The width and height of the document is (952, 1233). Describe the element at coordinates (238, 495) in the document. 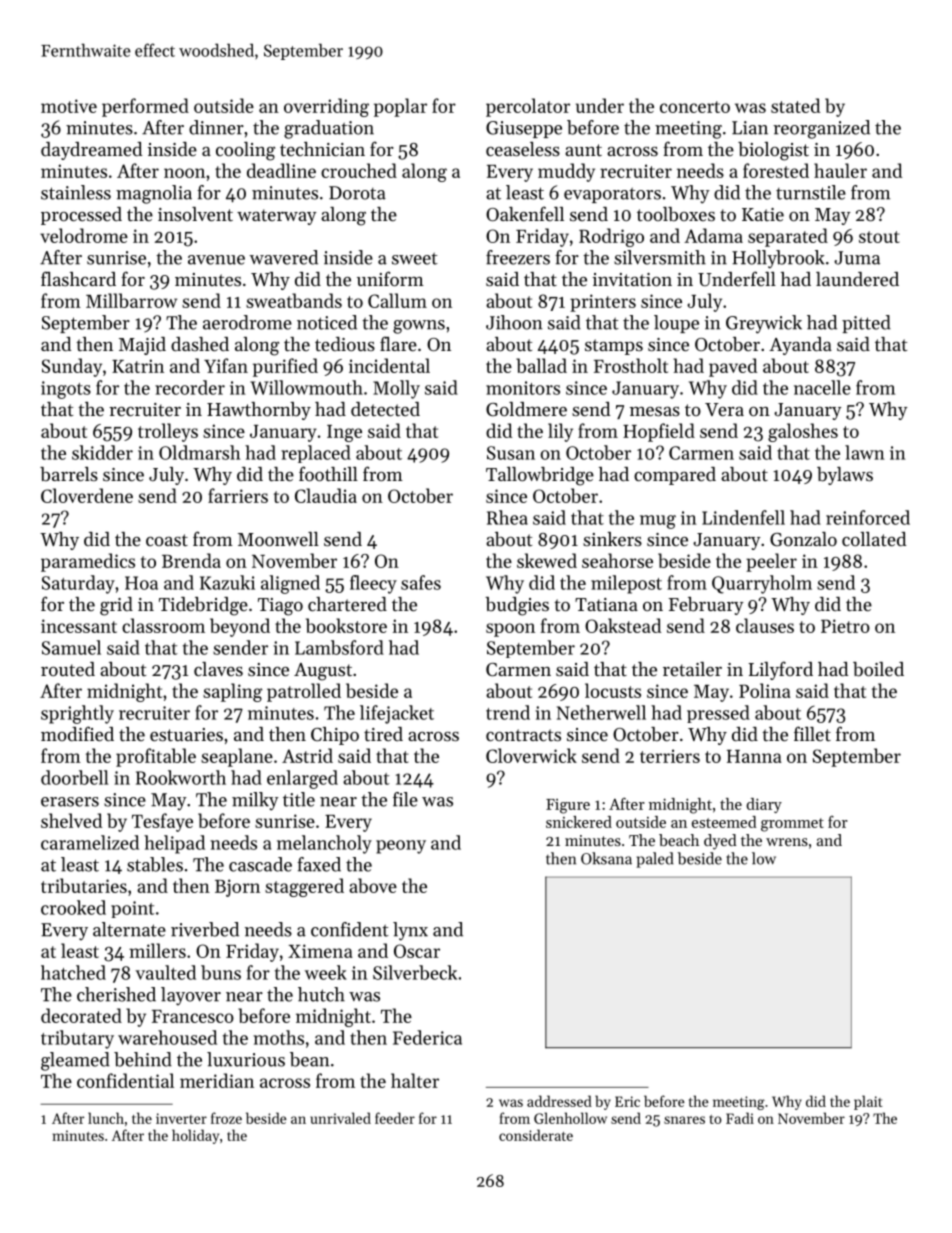

I see `farriers` at that location.
